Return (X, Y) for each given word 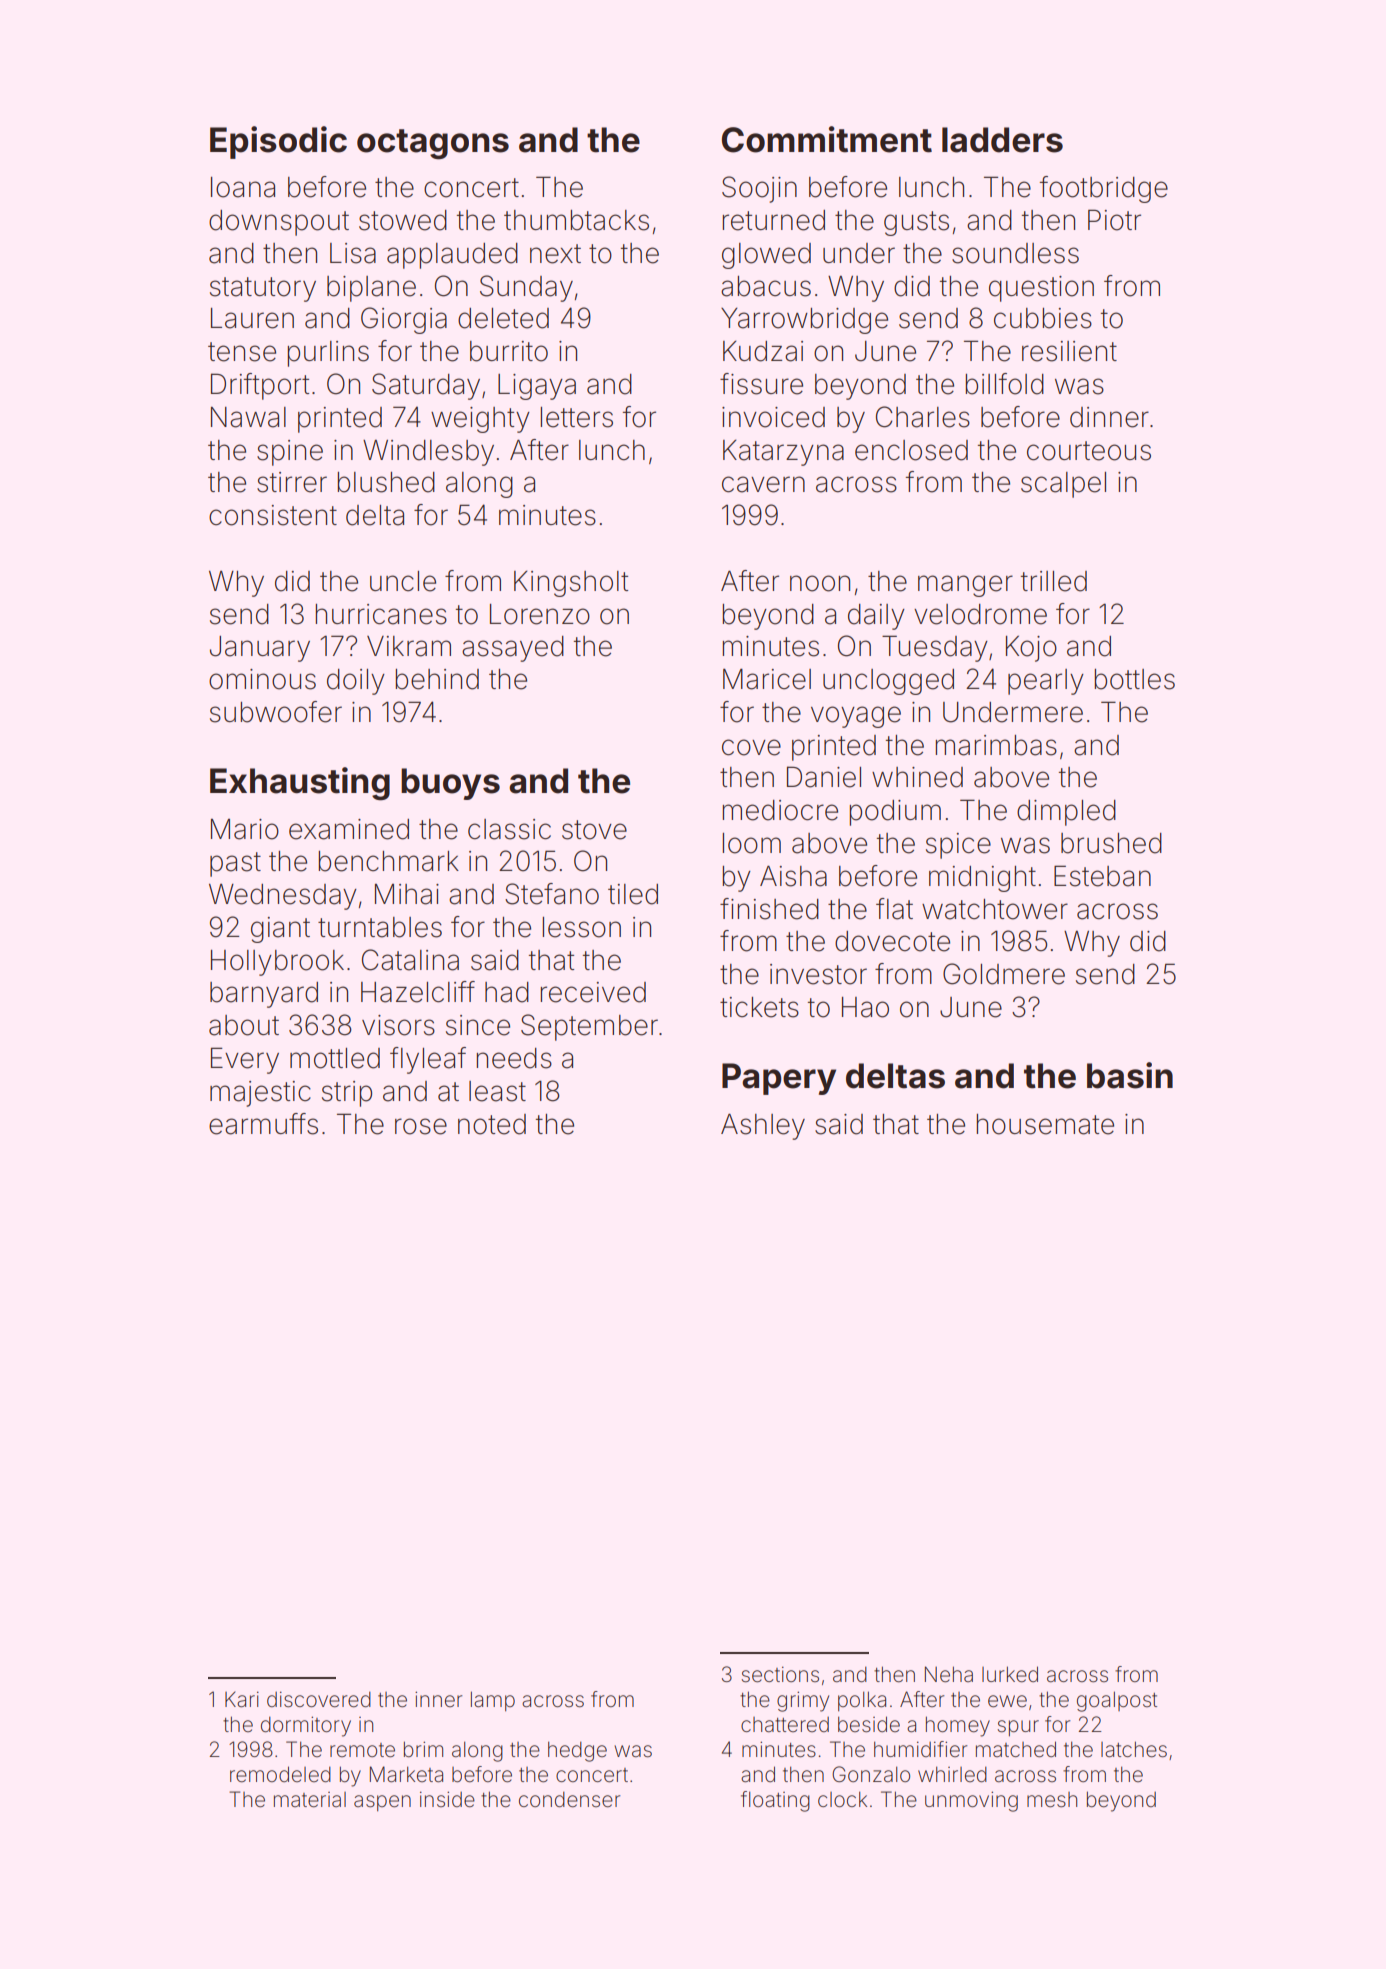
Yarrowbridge (804, 321)
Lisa (353, 253)
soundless (1015, 253)
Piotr (1114, 220)
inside (447, 1799)
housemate (1045, 1124)
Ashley (763, 1127)
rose (421, 1126)
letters (576, 417)
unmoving (971, 1801)
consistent (273, 515)
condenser (570, 1799)
